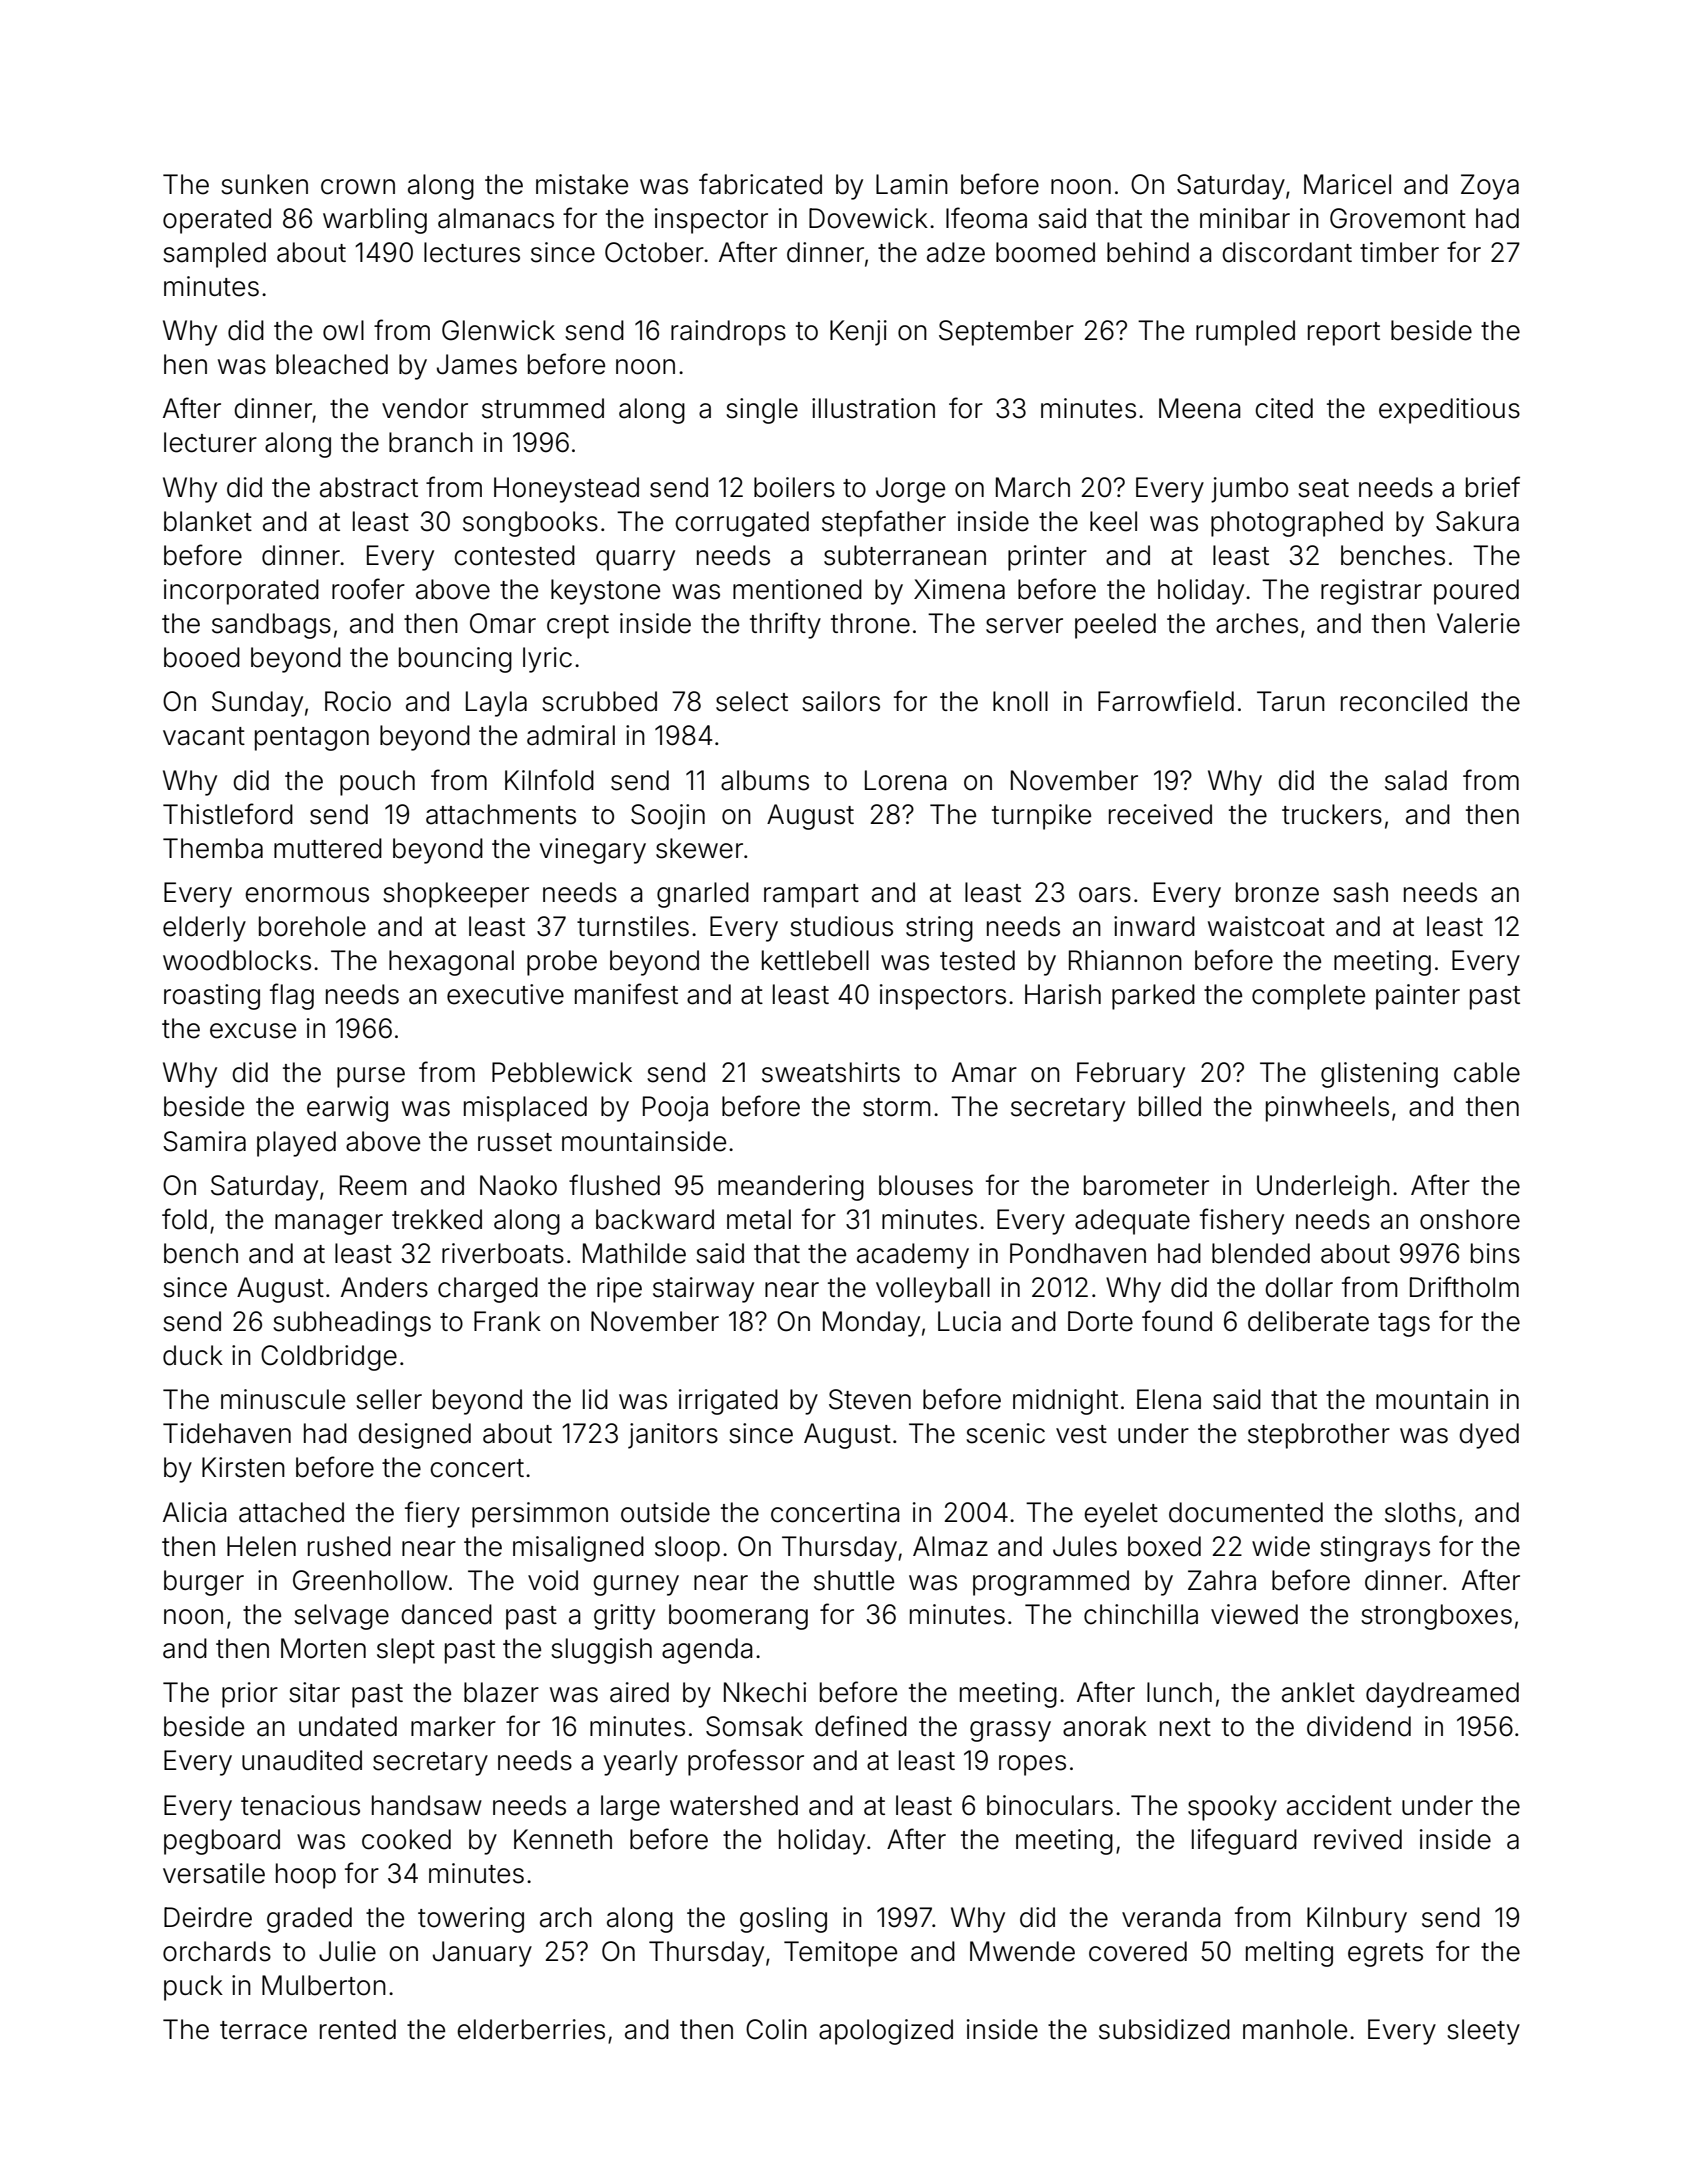 The image size is (1683, 2178). I want to click on apologized, so click(886, 2032).
